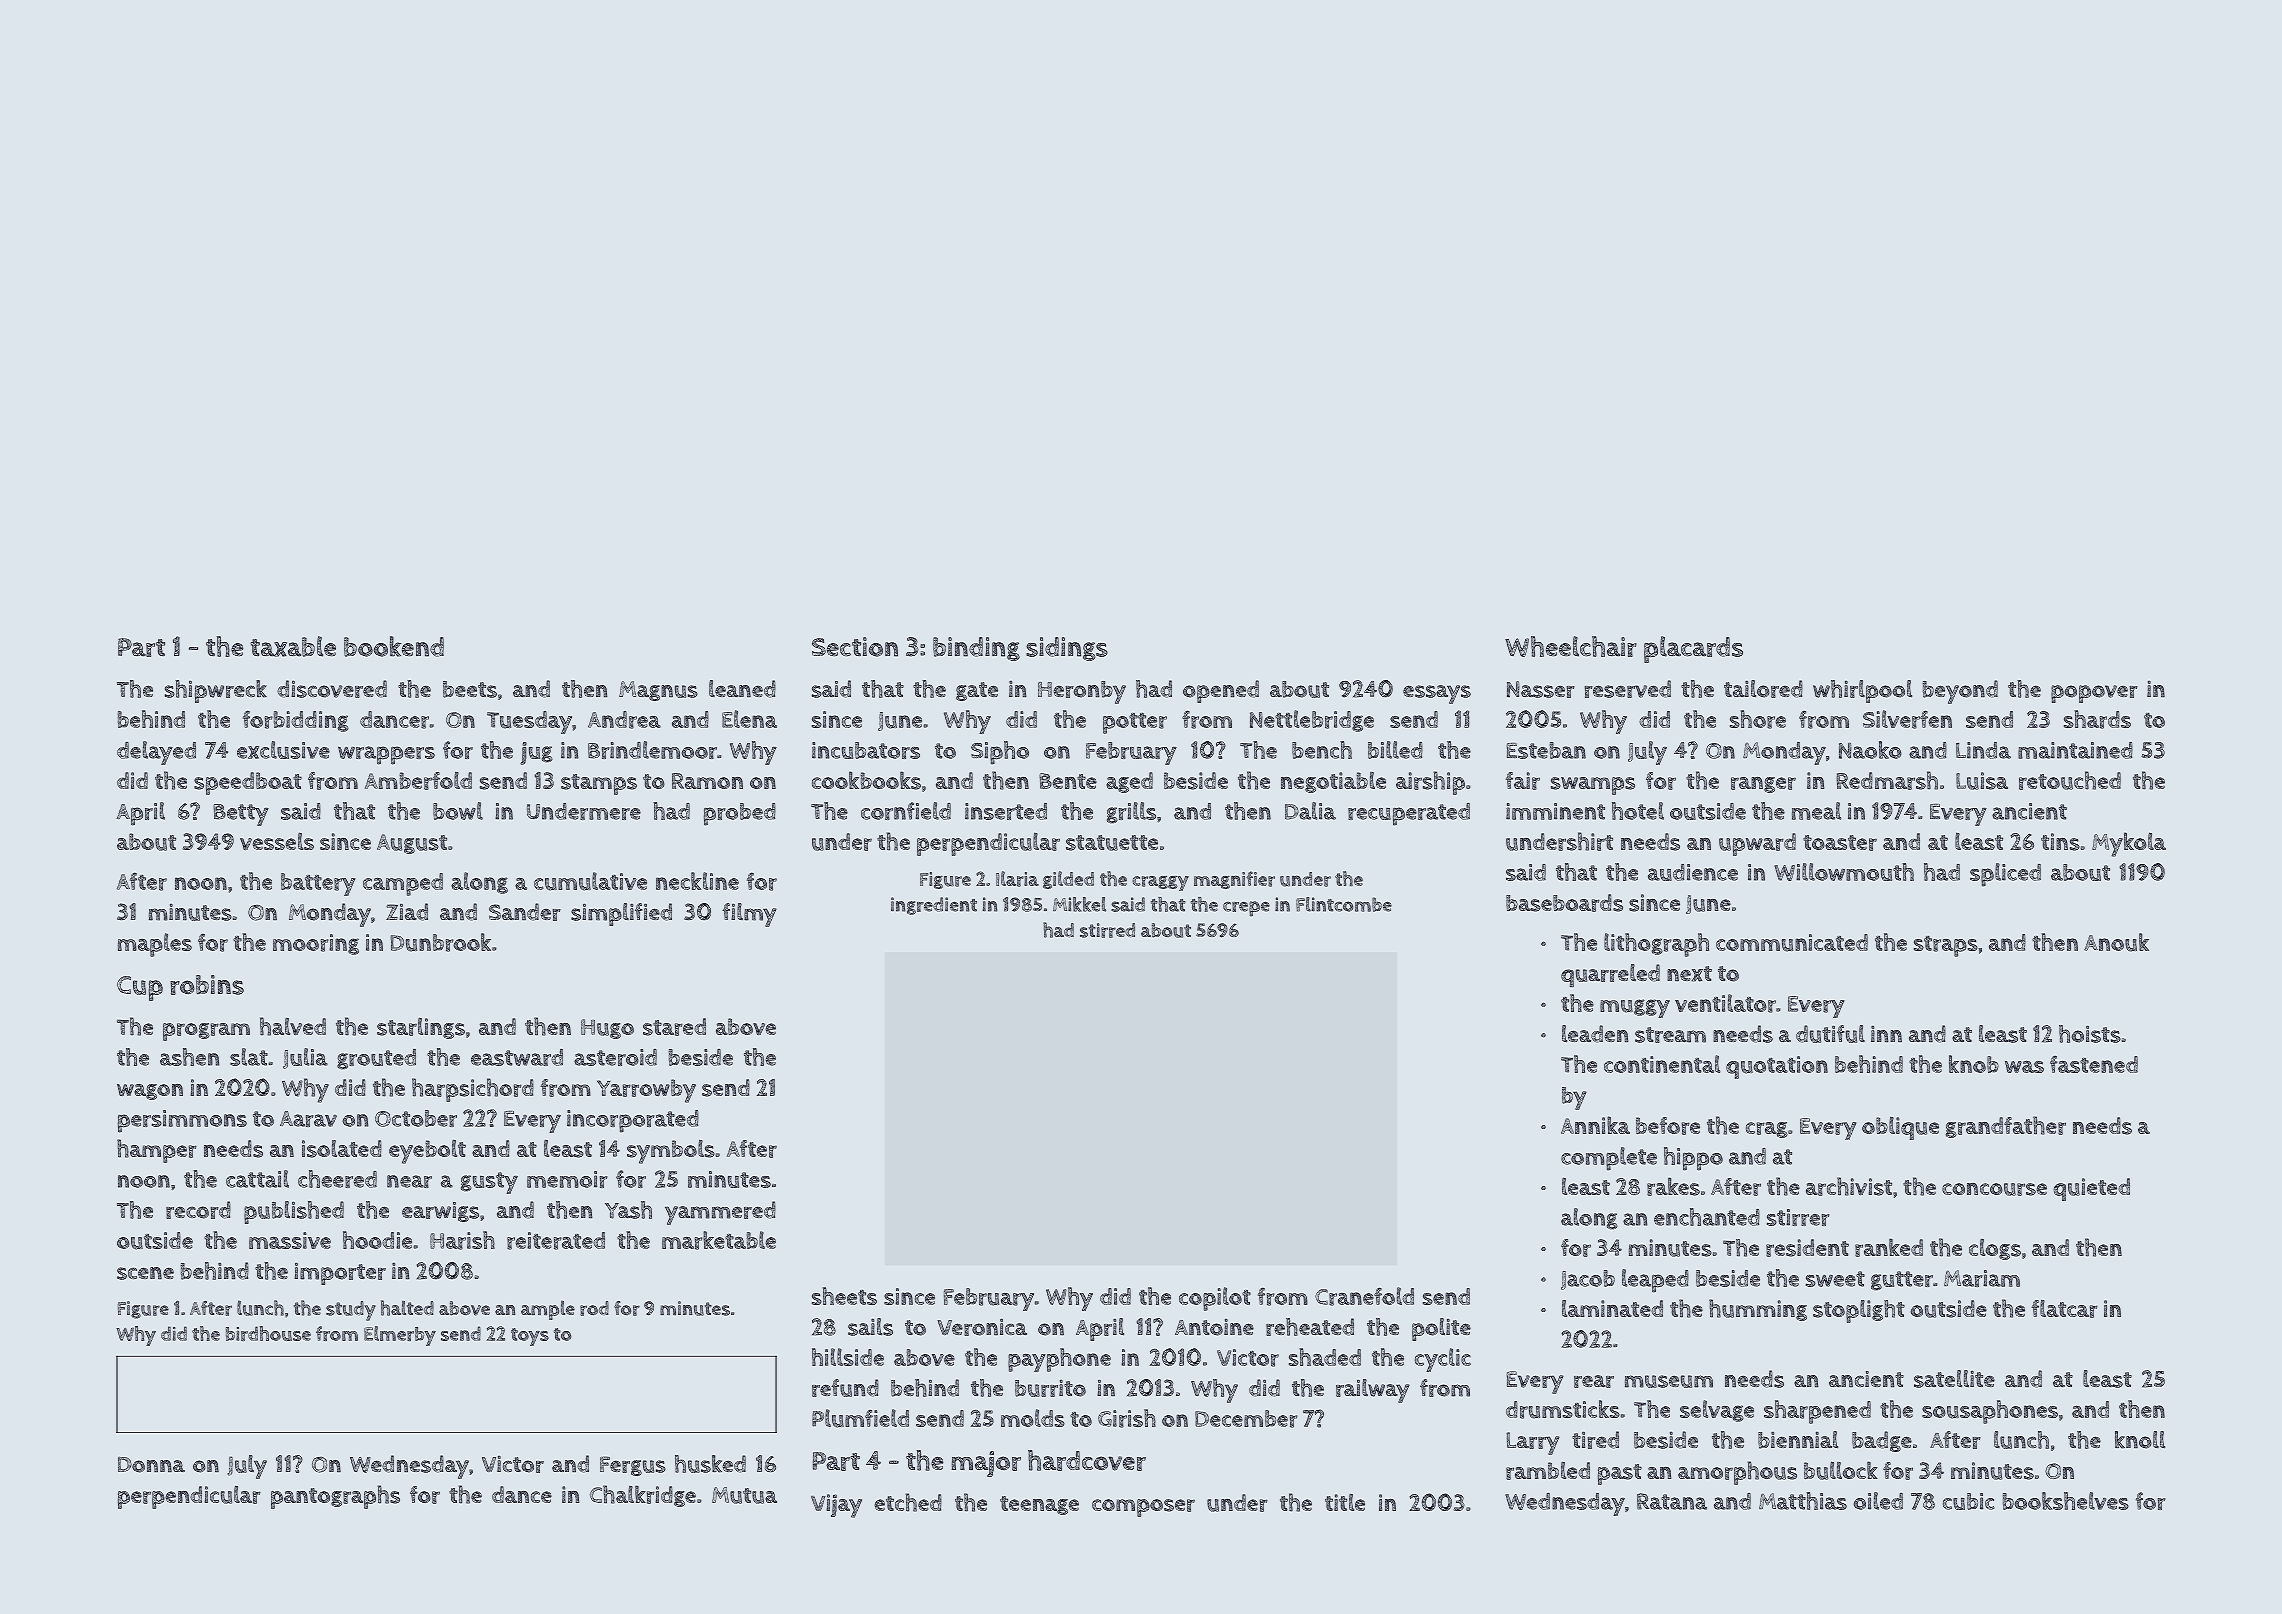 The image size is (2282, 1614). Describe the element at coordinates (2090, 1034) in the image. I see `hoists` at that location.
